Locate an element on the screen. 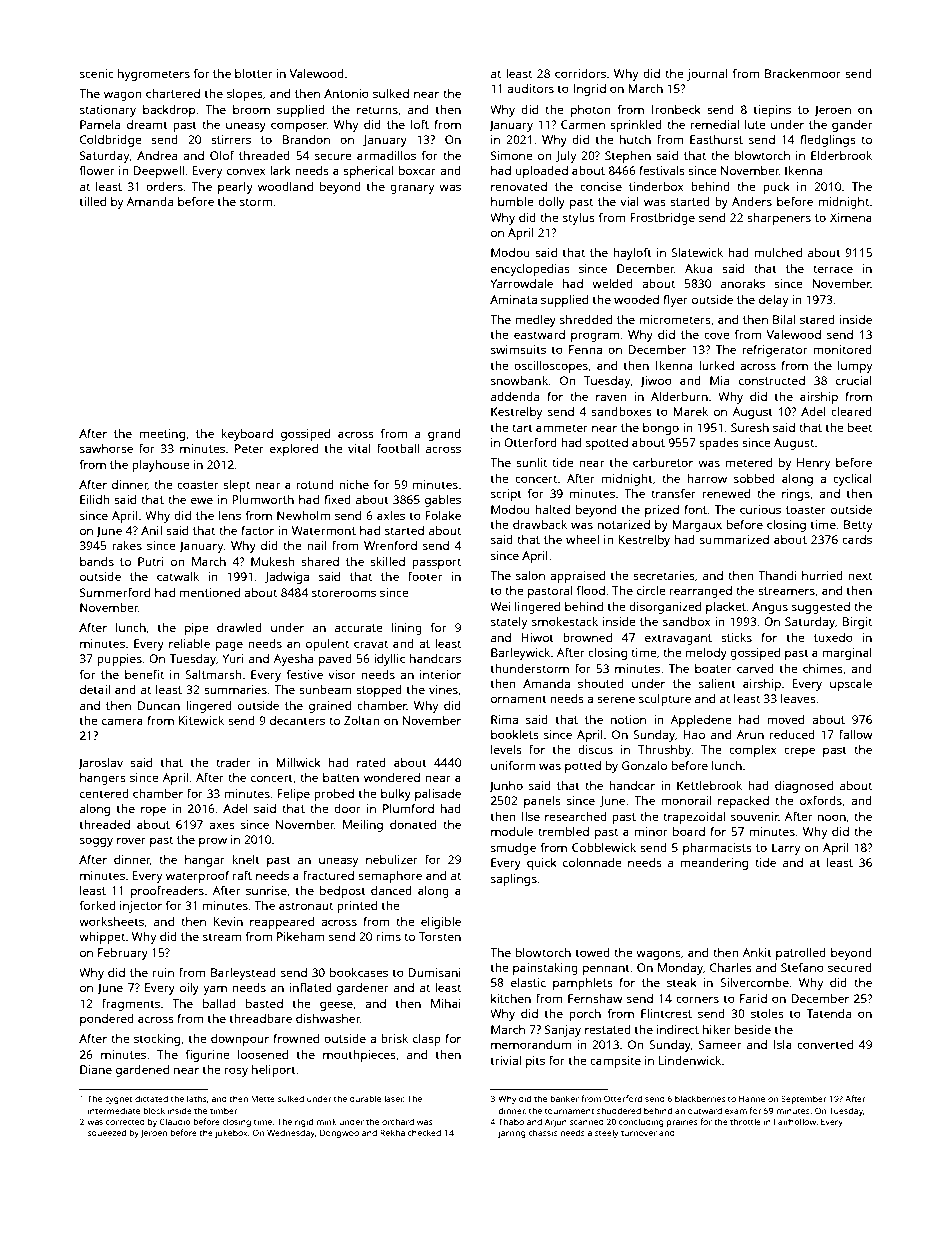 Image resolution: width=952 pixels, height=1233 pixels. moved is located at coordinates (785, 719).
